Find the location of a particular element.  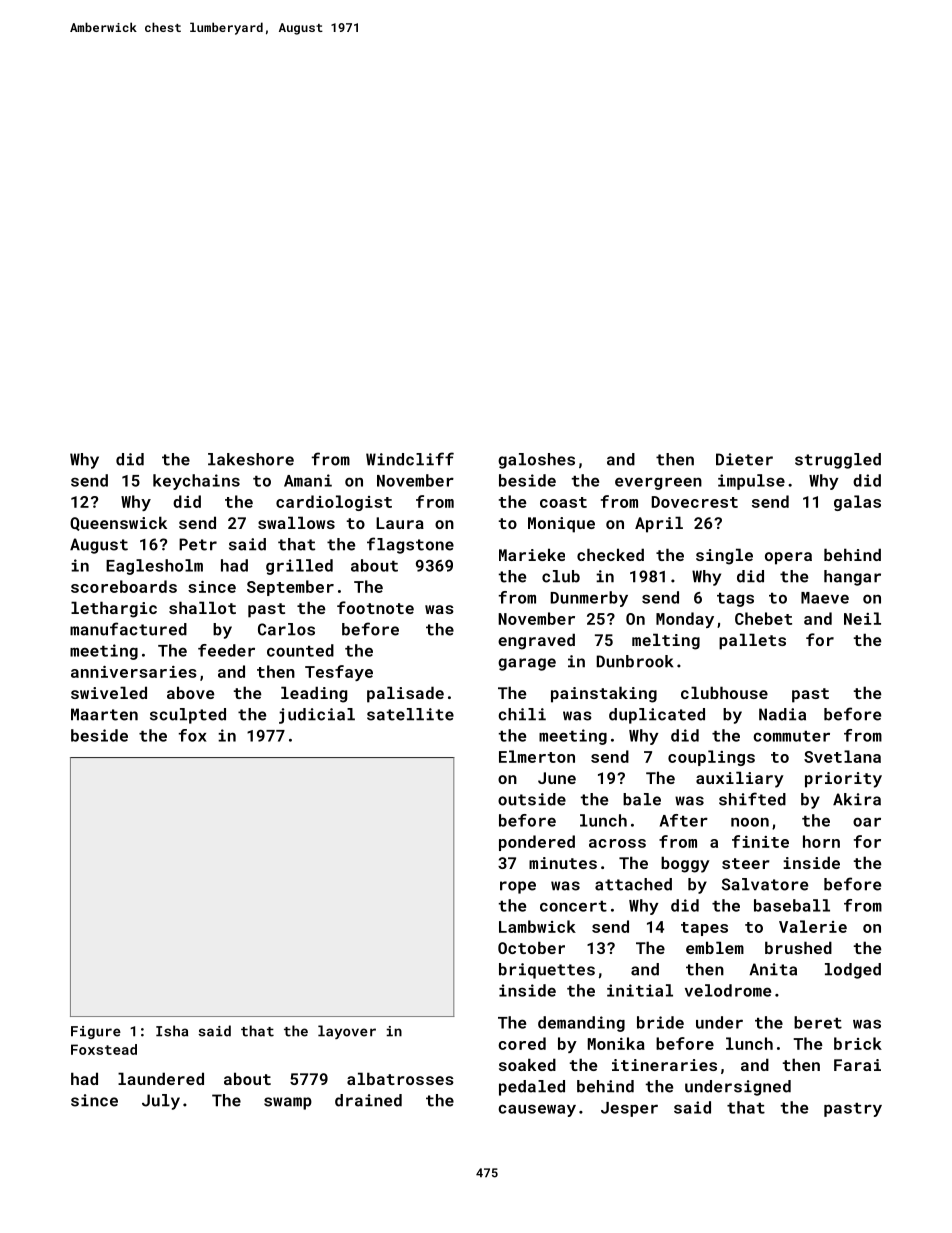

keychains is located at coordinates (196, 482).
